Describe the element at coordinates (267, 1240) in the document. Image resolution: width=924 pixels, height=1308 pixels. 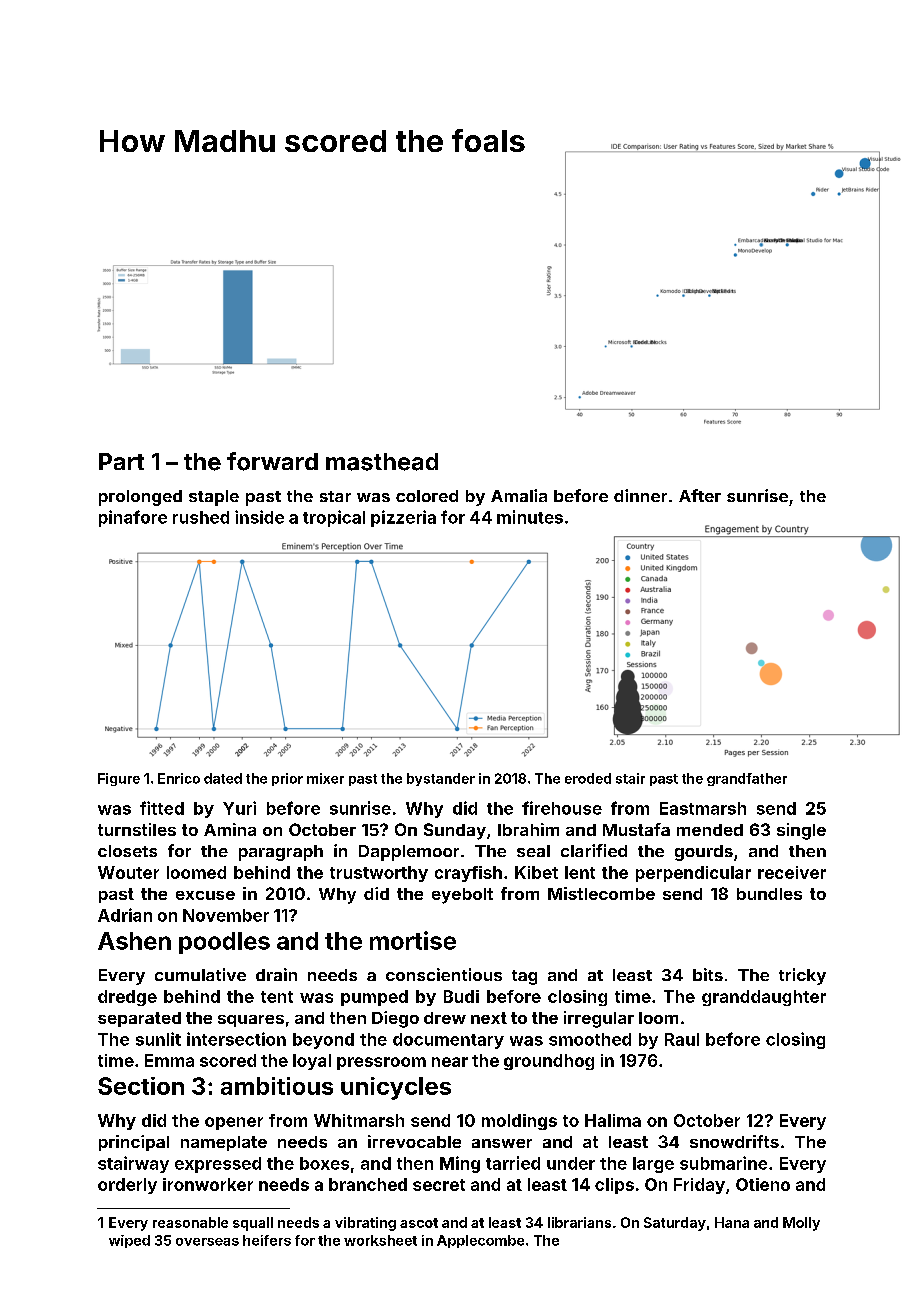
I see `heifers` at that location.
